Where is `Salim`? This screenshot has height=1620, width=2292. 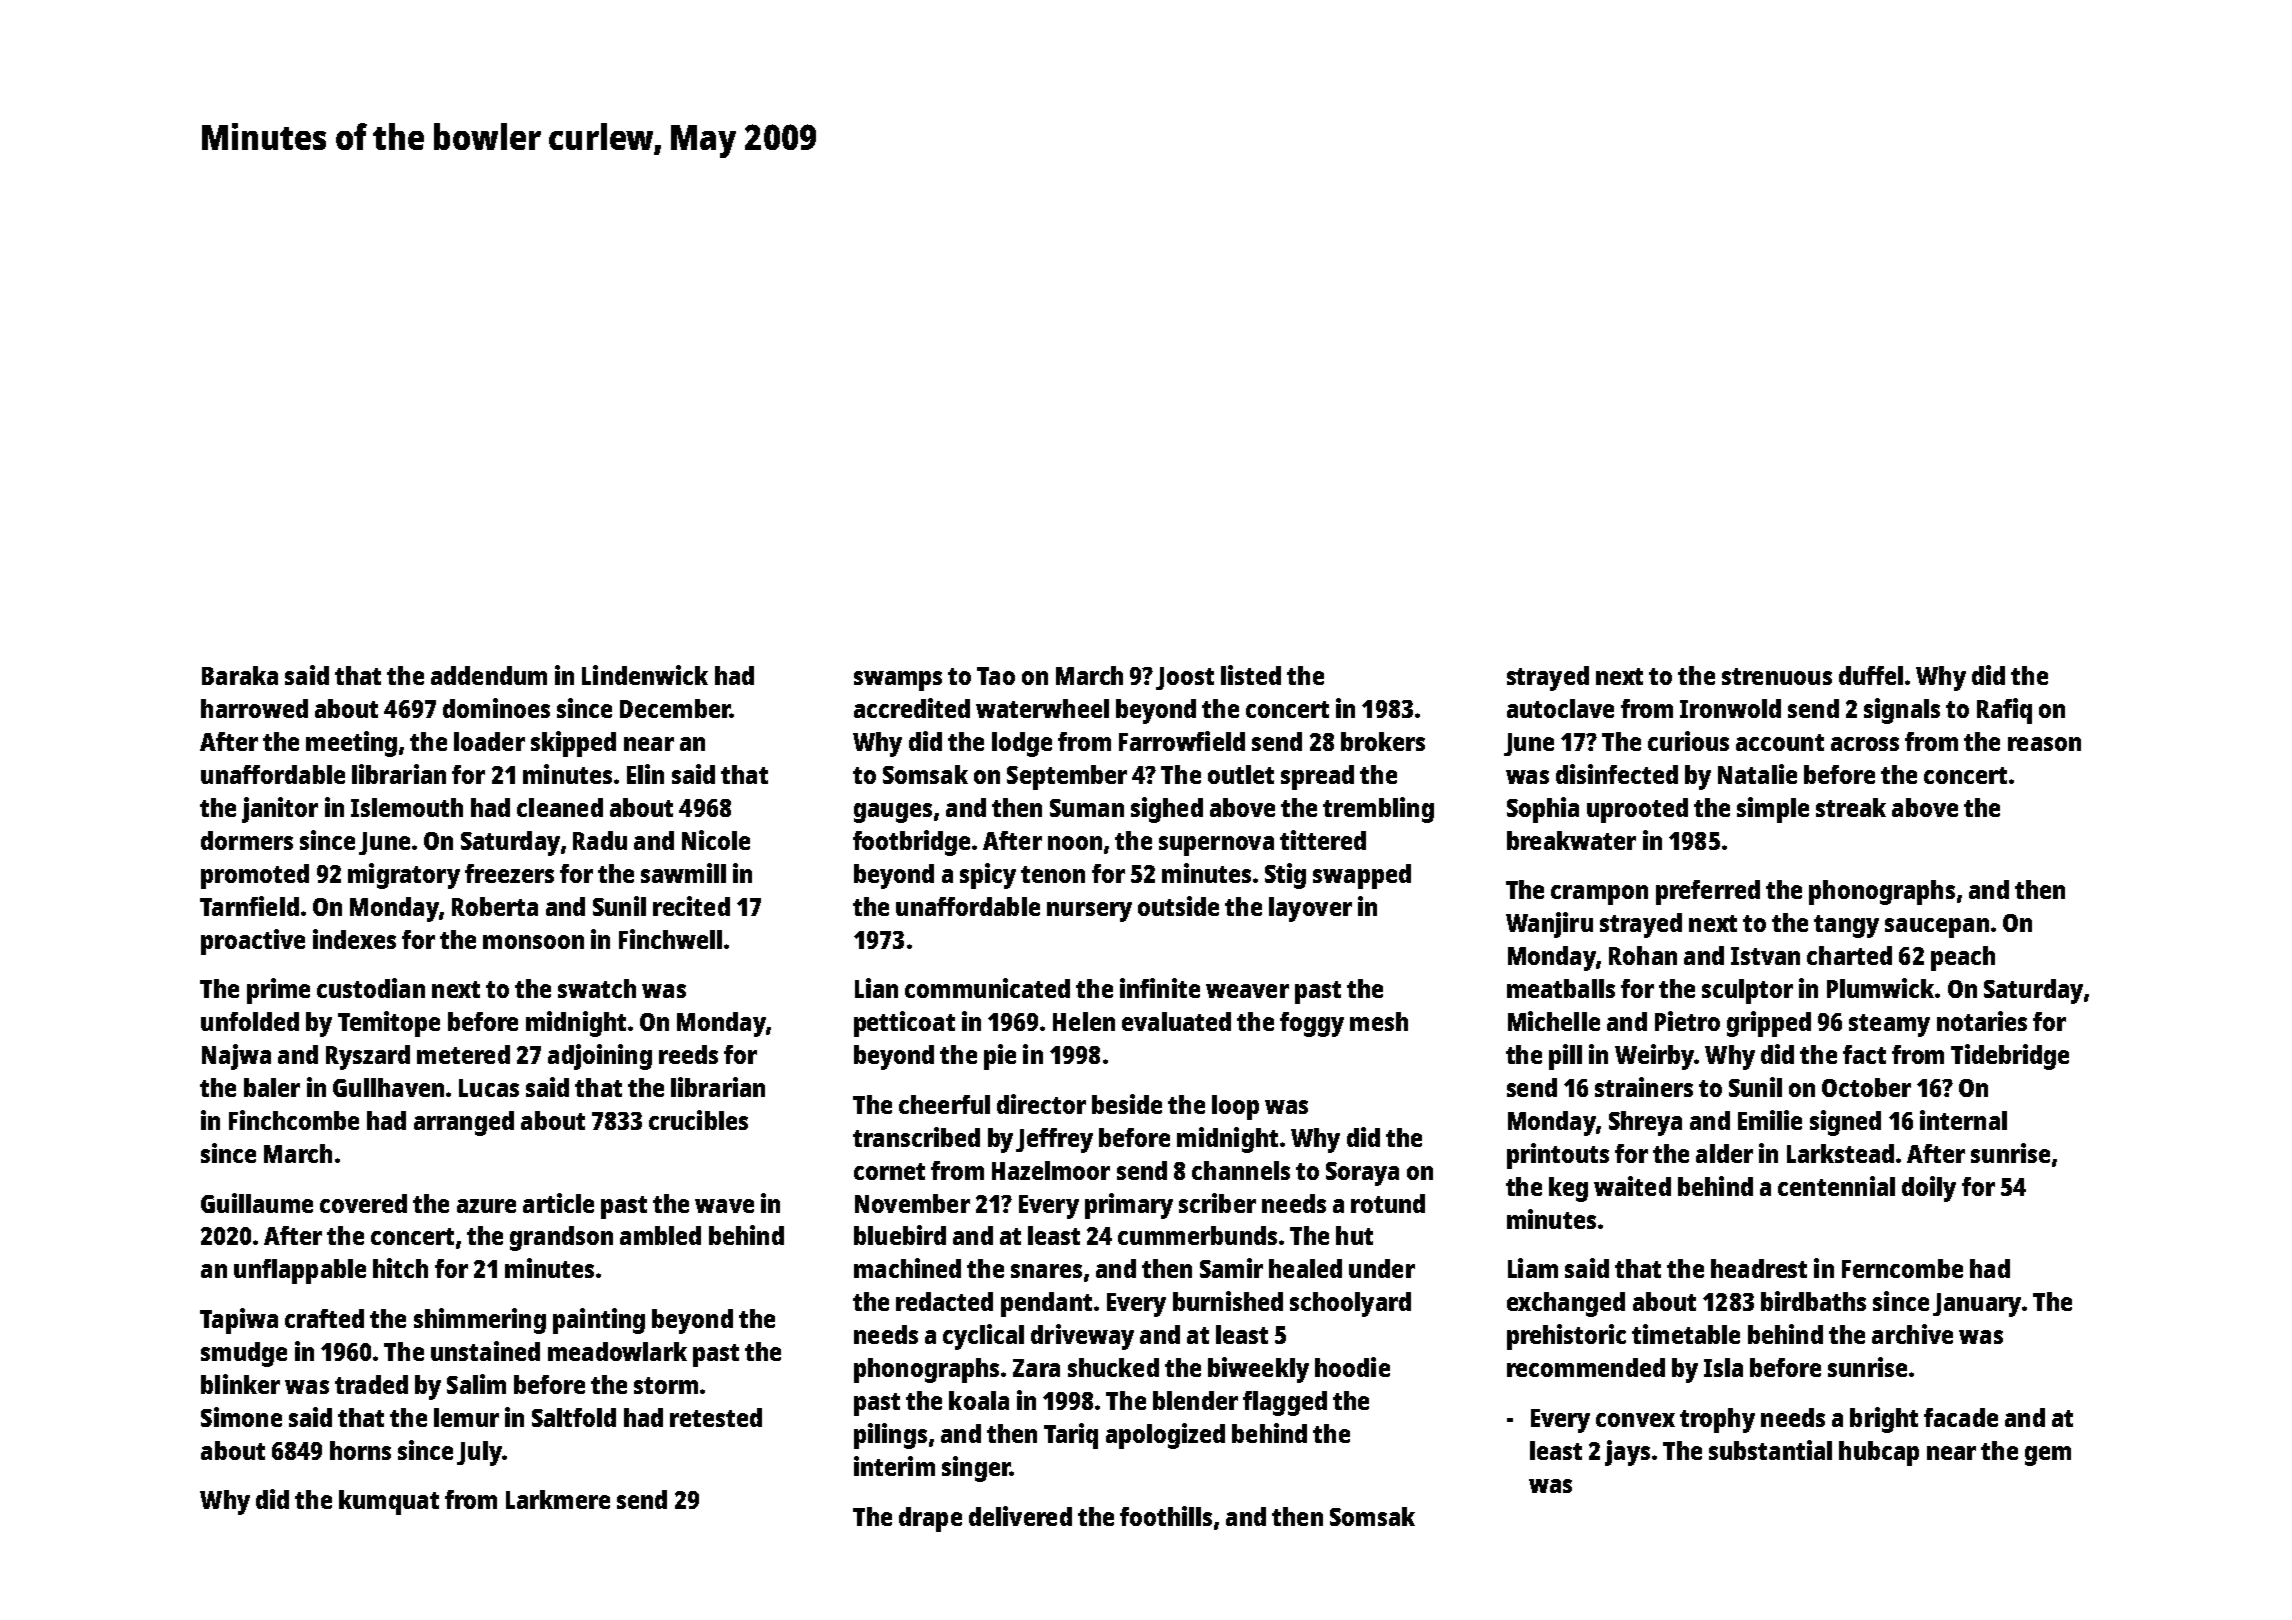
Salim is located at coordinates (476, 1384).
